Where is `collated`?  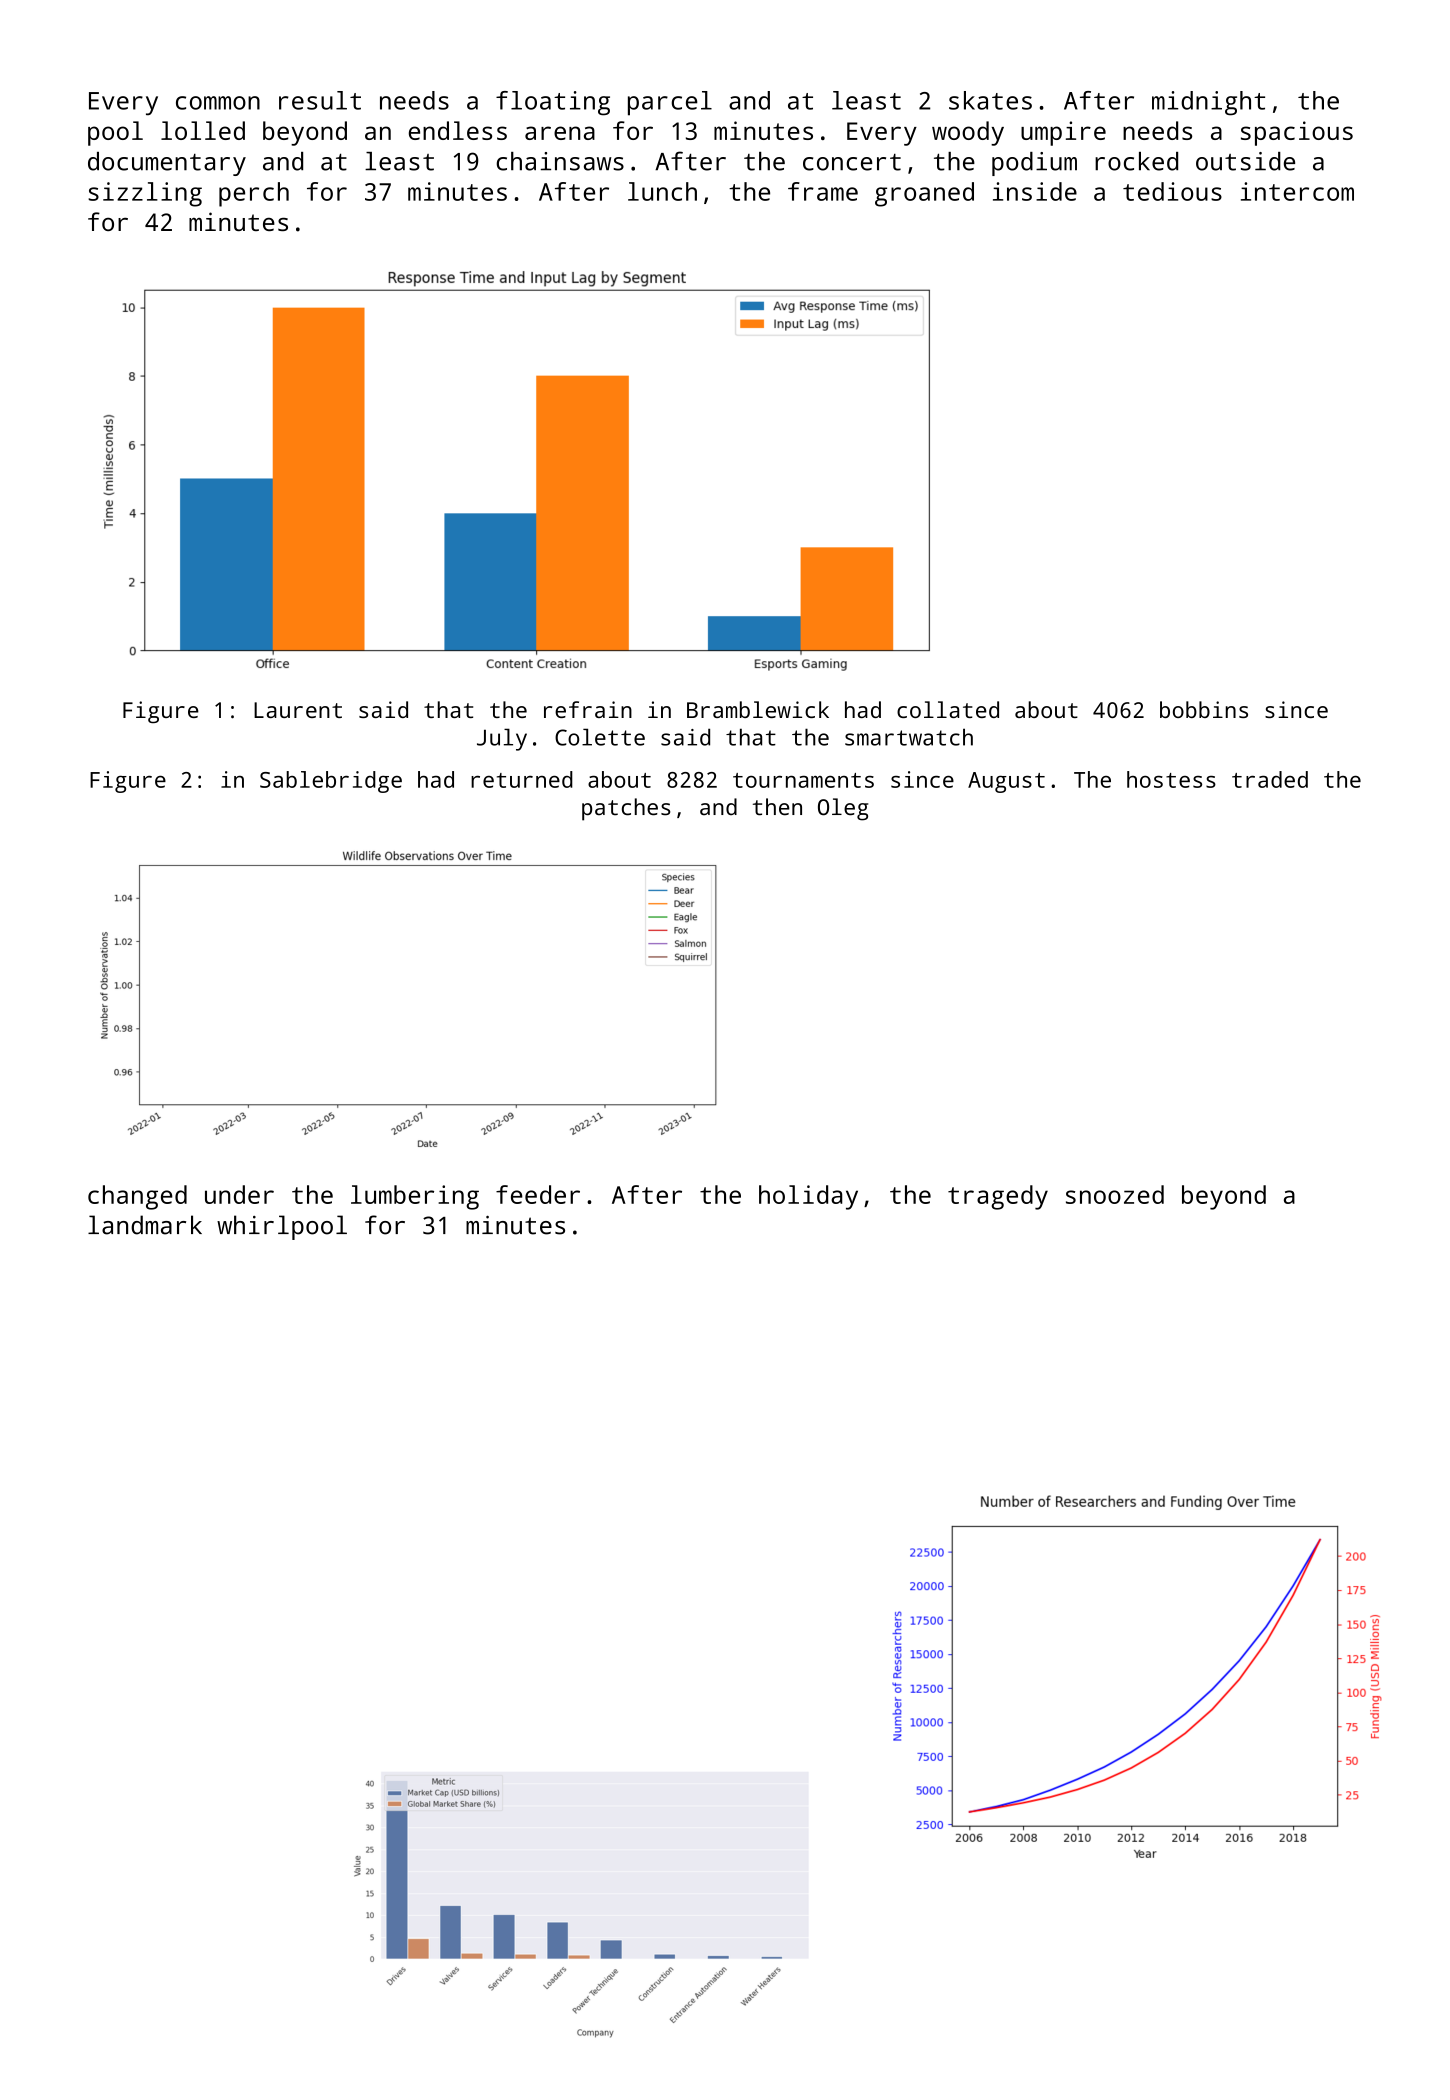
collated is located at coordinates (948, 709).
